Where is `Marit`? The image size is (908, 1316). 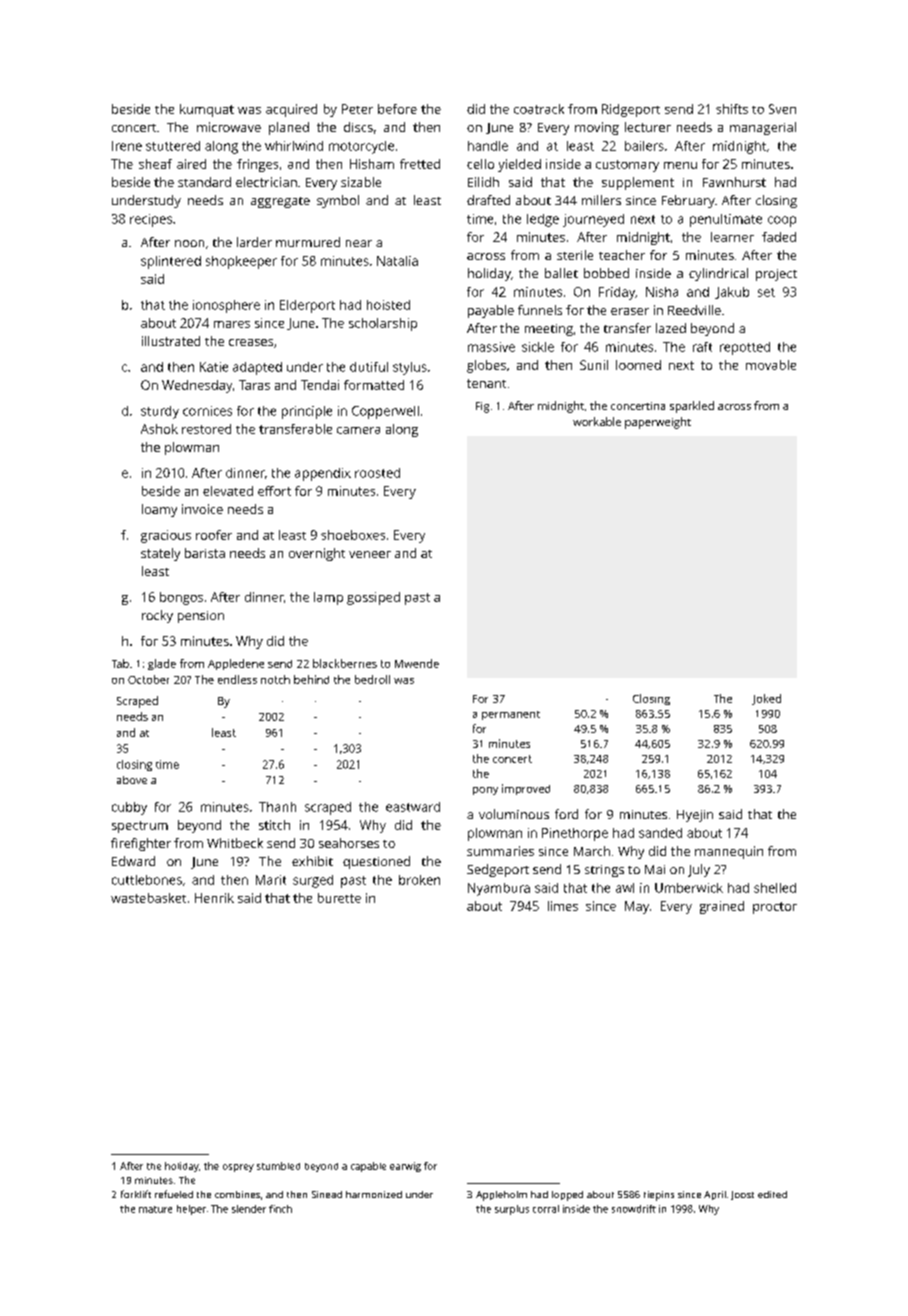 Marit is located at coordinates (271, 880).
